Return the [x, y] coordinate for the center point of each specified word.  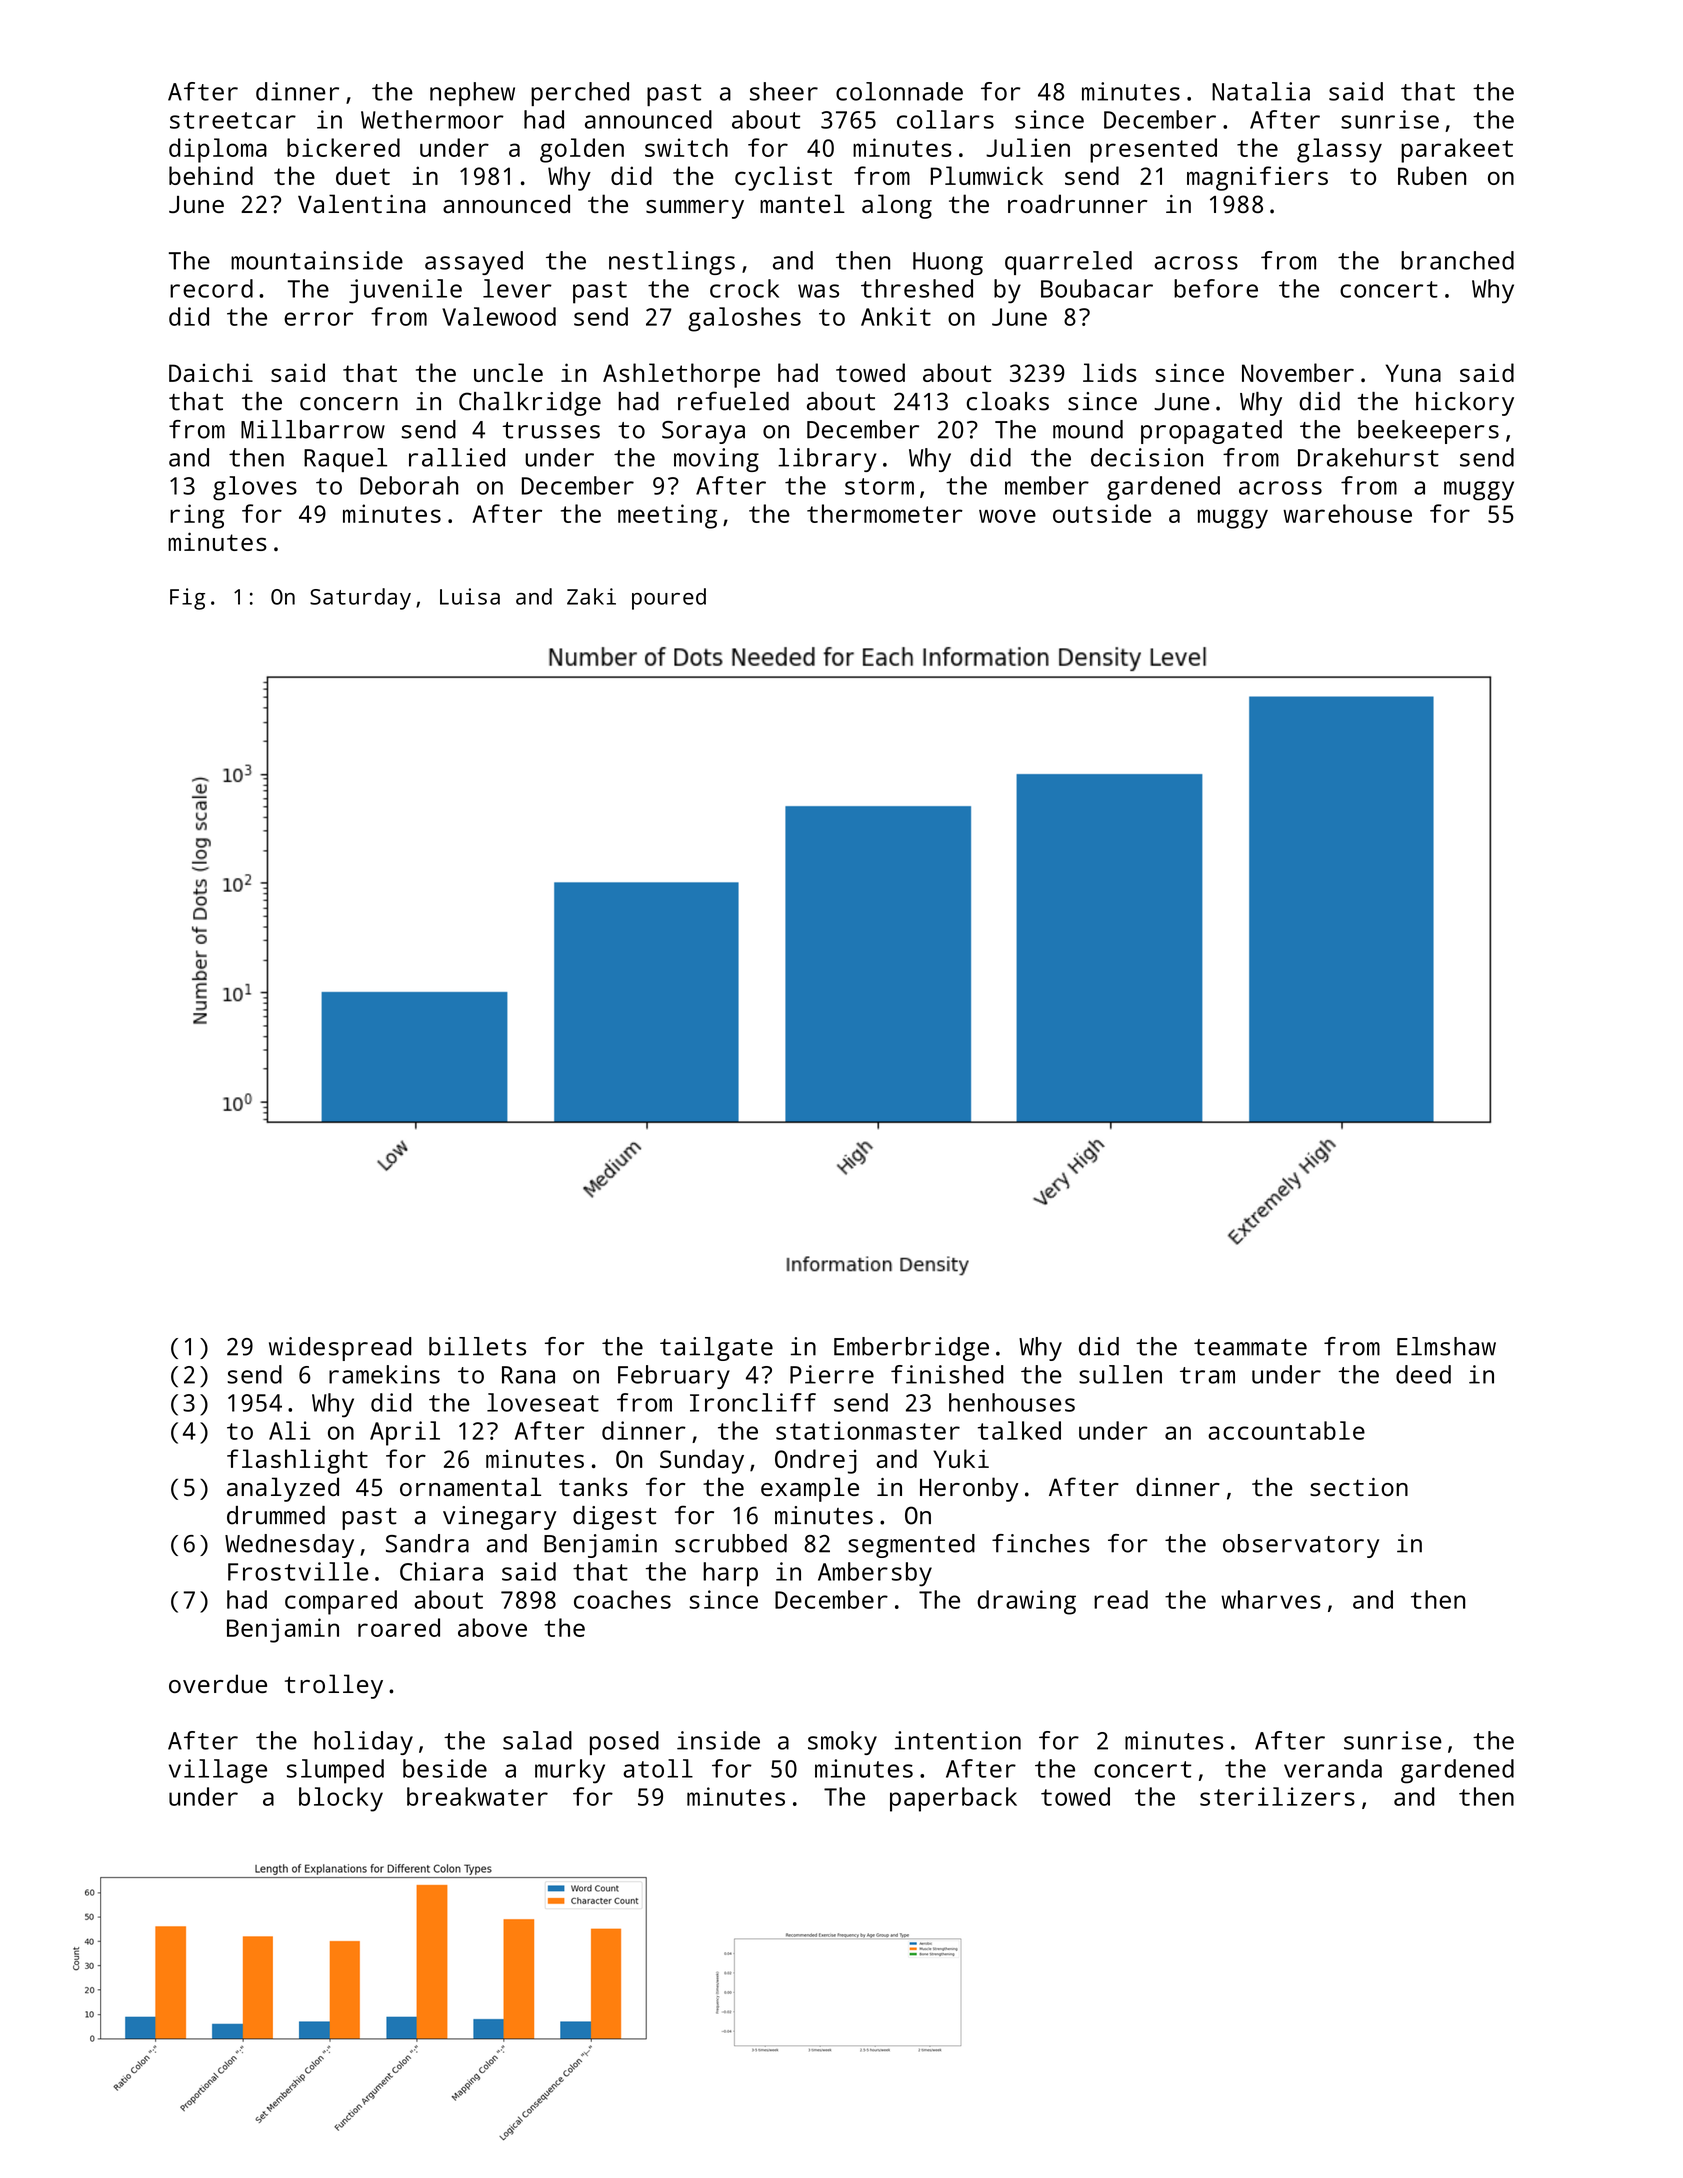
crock [744, 288]
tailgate [716, 1349]
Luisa [470, 596]
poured [669, 599]
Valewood [499, 316]
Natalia [1261, 91]
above [492, 1627]
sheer [784, 91]
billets [477, 1346]
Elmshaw [1446, 1346]
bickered [343, 147]
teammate [1250, 1347]
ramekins [384, 1374]
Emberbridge [911, 1349]
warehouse [1347, 513]
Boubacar [1097, 288]
